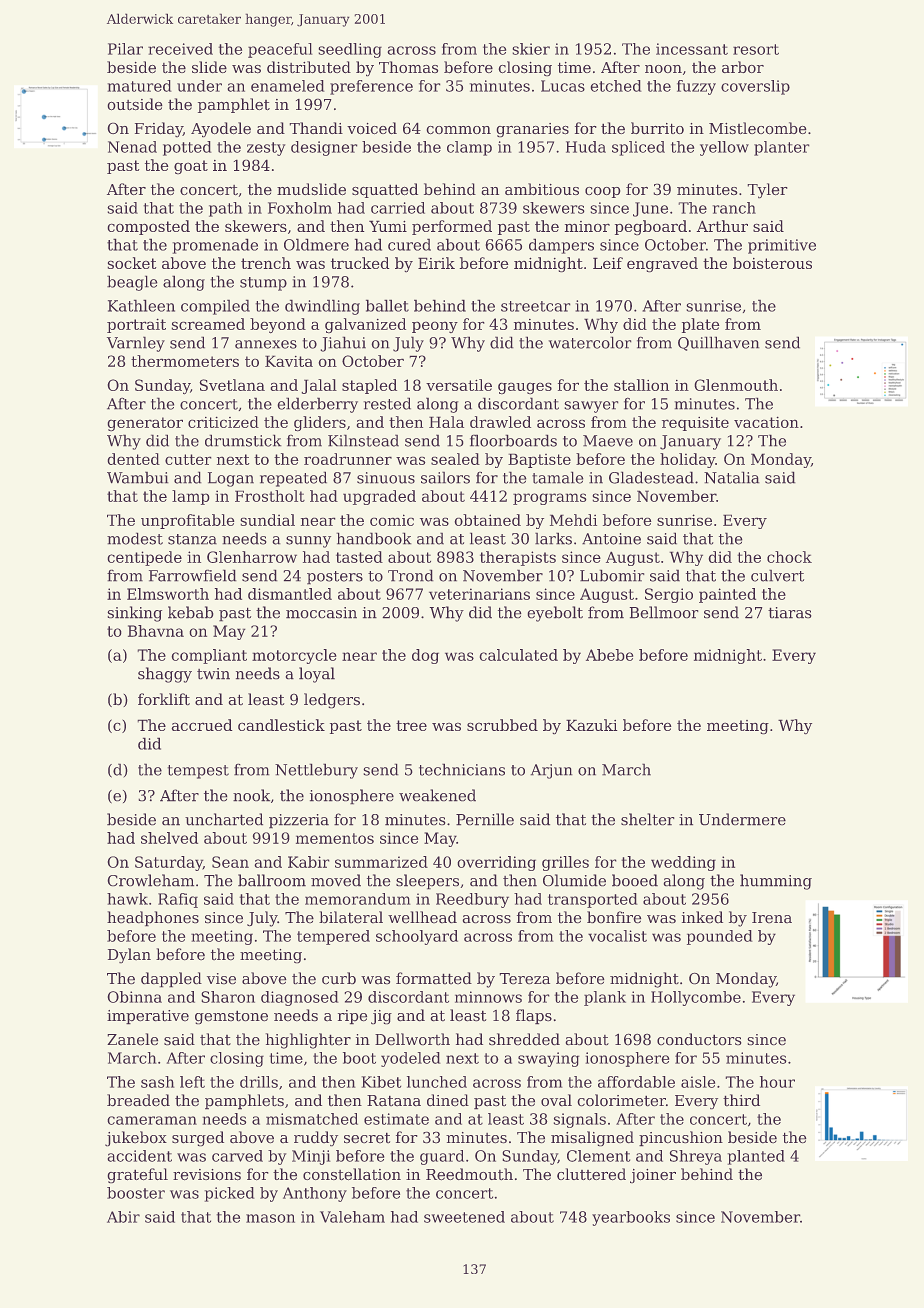 This document has width=924, height=1308. What do you see at coordinates (756, 49) in the document?
I see `resort` at bounding box center [756, 49].
